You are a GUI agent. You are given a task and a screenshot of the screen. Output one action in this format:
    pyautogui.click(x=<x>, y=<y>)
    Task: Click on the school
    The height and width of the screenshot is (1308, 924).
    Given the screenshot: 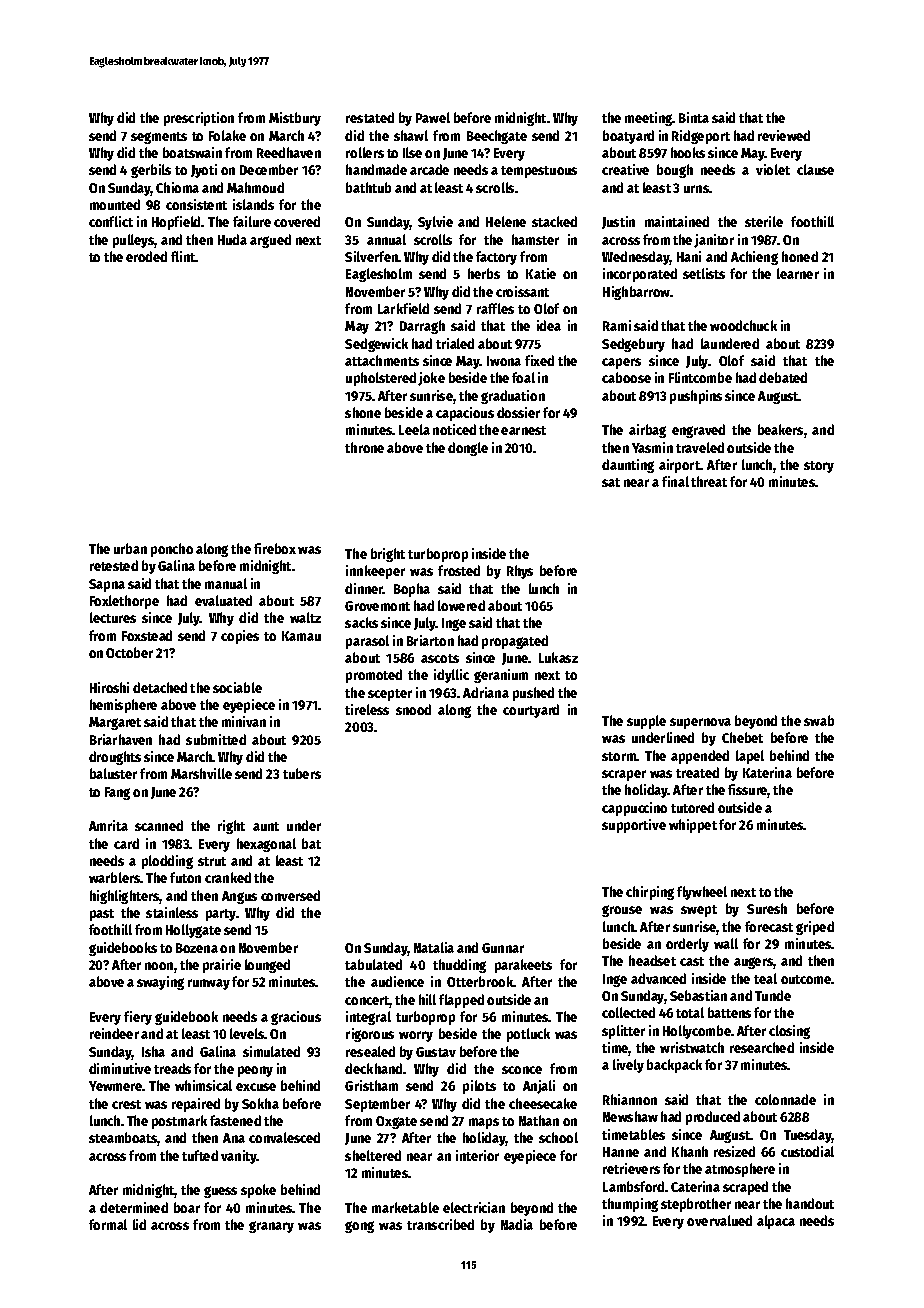 What is the action you would take?
    pyautogui.click(x=558, y=1137)
